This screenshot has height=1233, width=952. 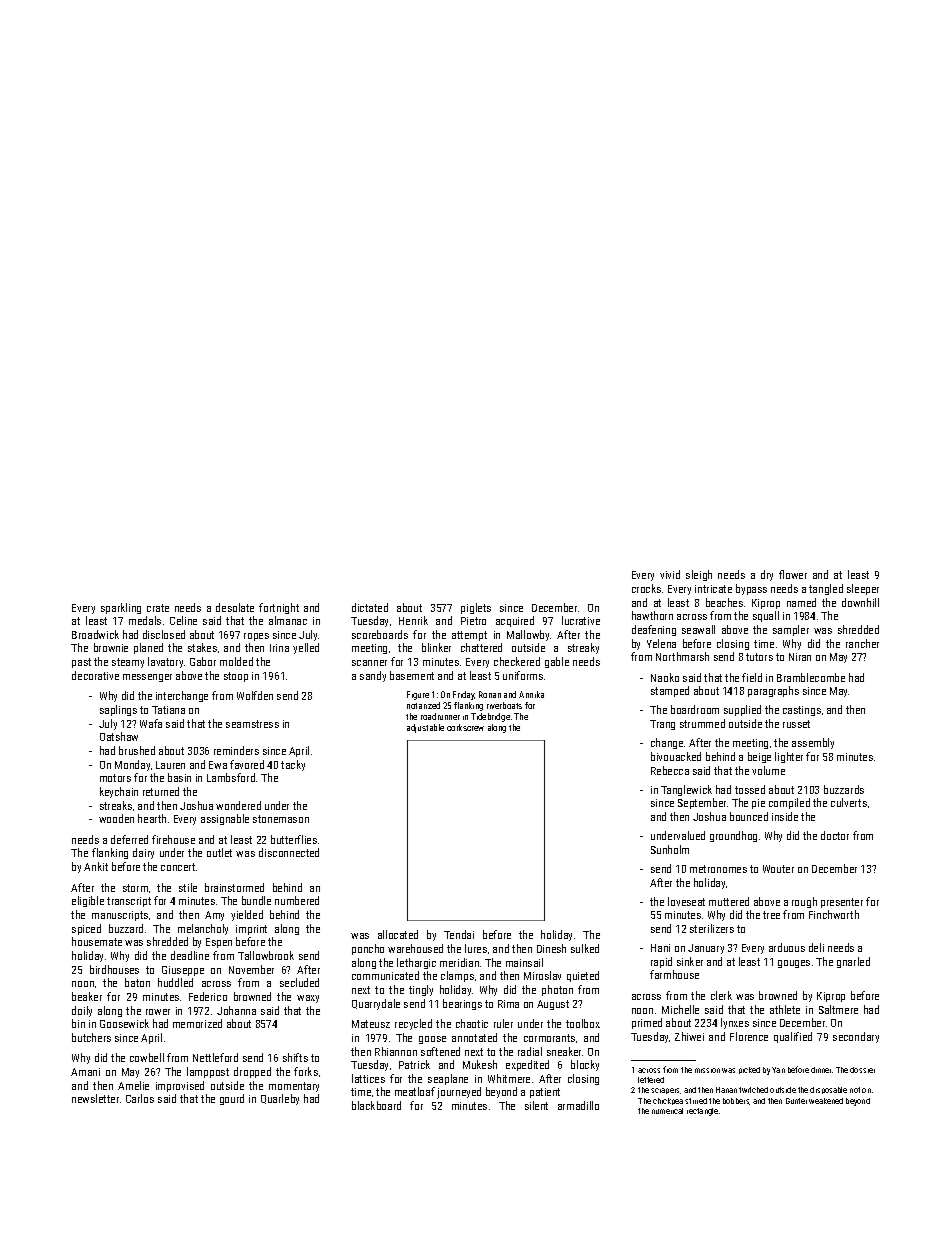 What do you see at coordinates (724, 602) in the screenshot?
I see `beaches` at bounding box center [724, 602].
